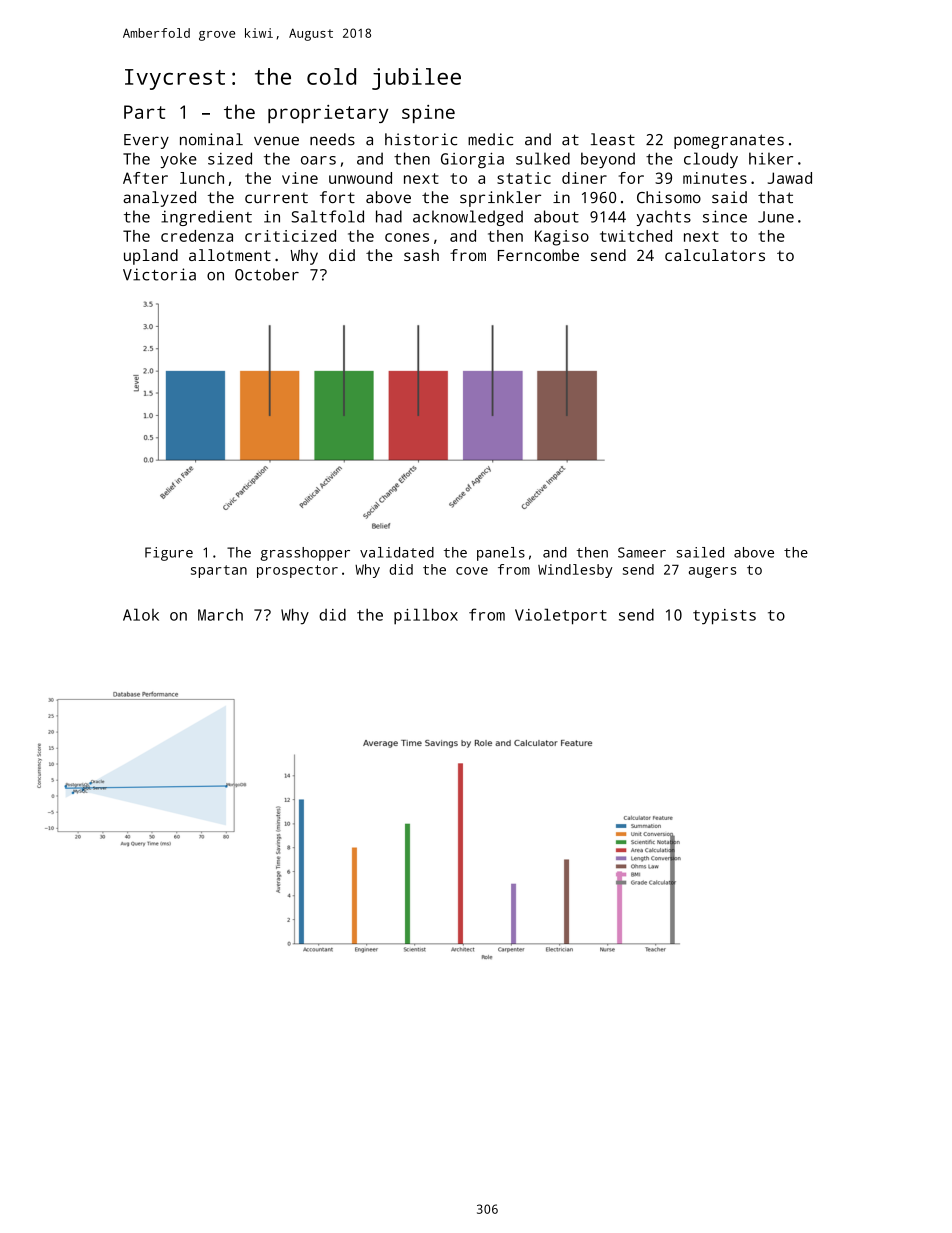 This image has height=1233, width=952. Describe the element at coordinates (538, 255) in the image. I see `Ferncombe` at that location.
